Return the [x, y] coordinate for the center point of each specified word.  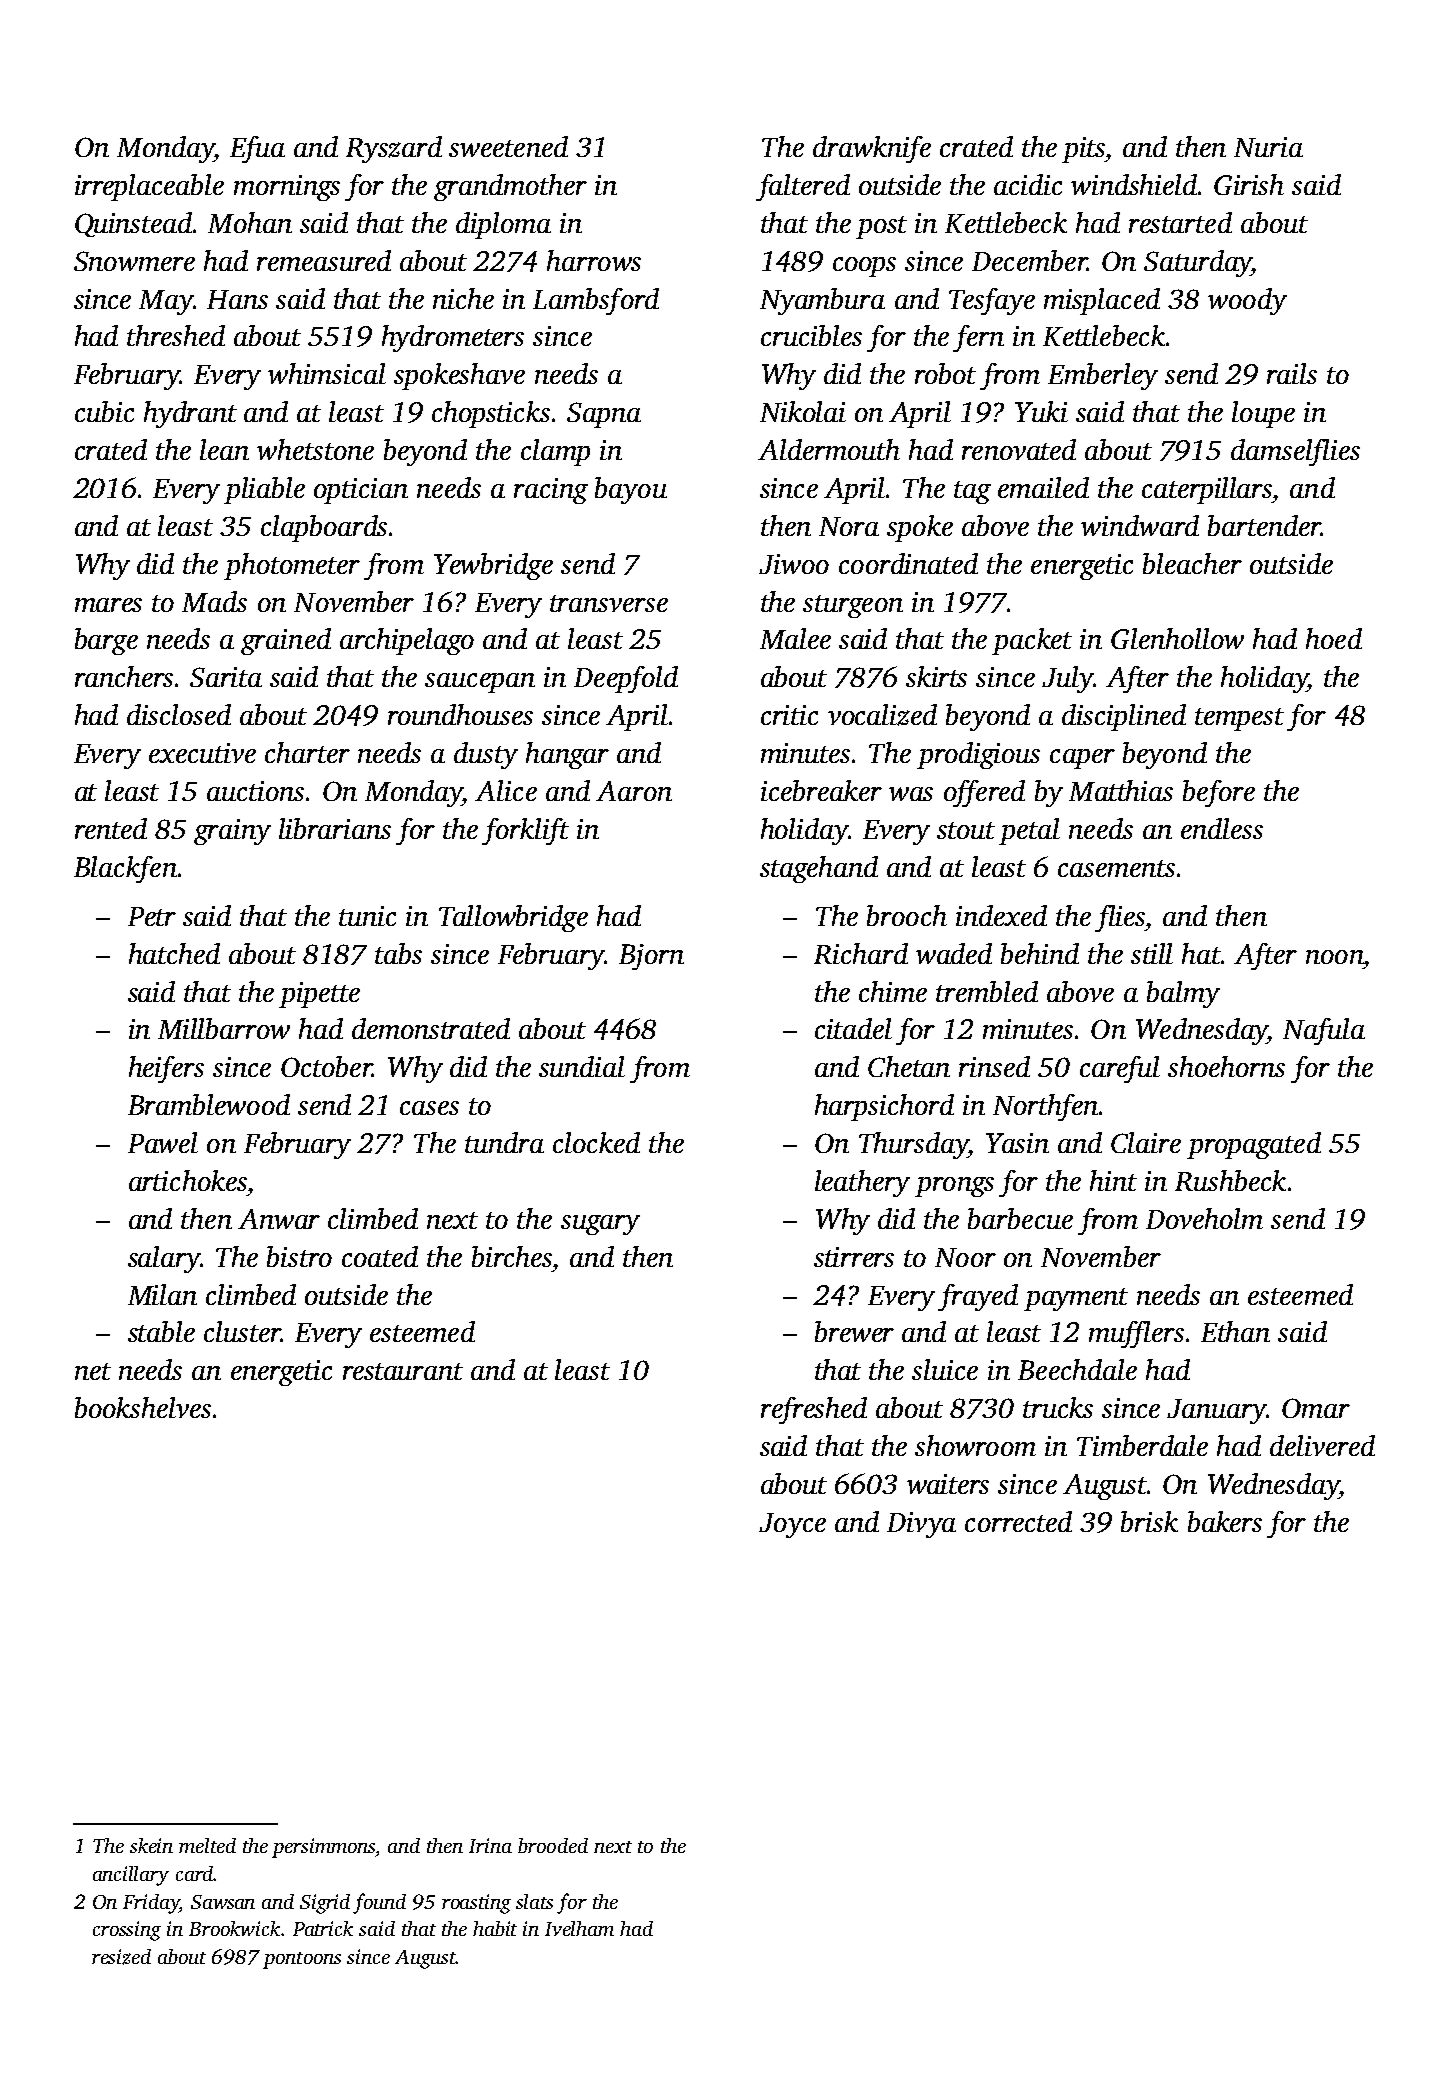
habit [495, 1928]
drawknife [872, 149]
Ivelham [579, 1928]
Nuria [1268, 147]
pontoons [302, 1960]
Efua [257, 149]
